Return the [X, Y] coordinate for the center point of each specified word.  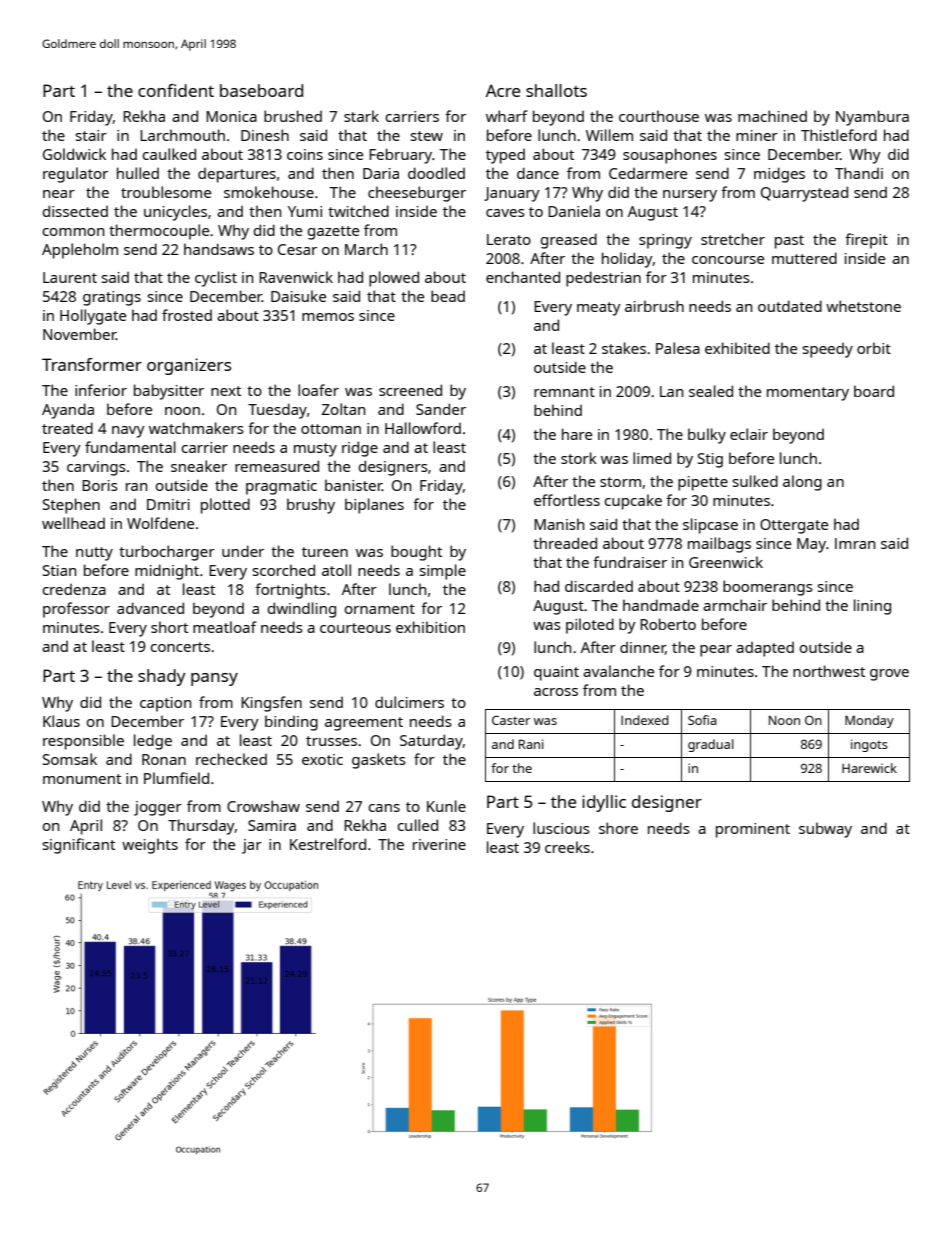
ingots [869, 745]
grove [889, 675]
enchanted [523, 277]
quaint [556, 673]
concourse [728, 260]
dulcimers [409, 702]
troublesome [166, 192]
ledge [153, 742]
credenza [74, 589]
